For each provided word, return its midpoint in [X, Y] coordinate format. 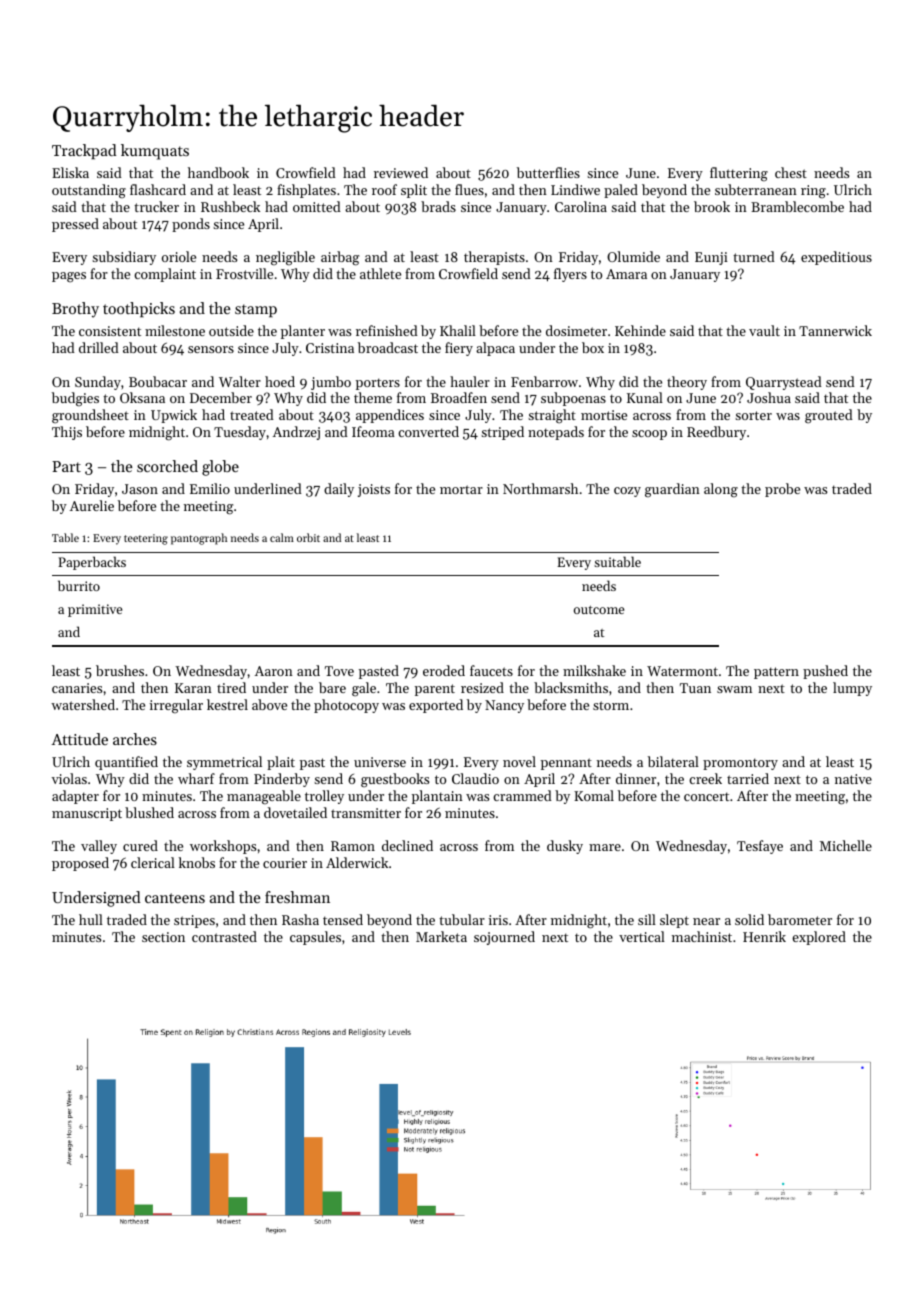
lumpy [852, 689]
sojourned [504, 938]
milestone [175, 330]
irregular [176, 706]
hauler [470, 381]
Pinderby [282, 780]
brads [438, 206]
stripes [194, 921]
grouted [829, 416]
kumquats [155, 152]
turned [754, 256]
